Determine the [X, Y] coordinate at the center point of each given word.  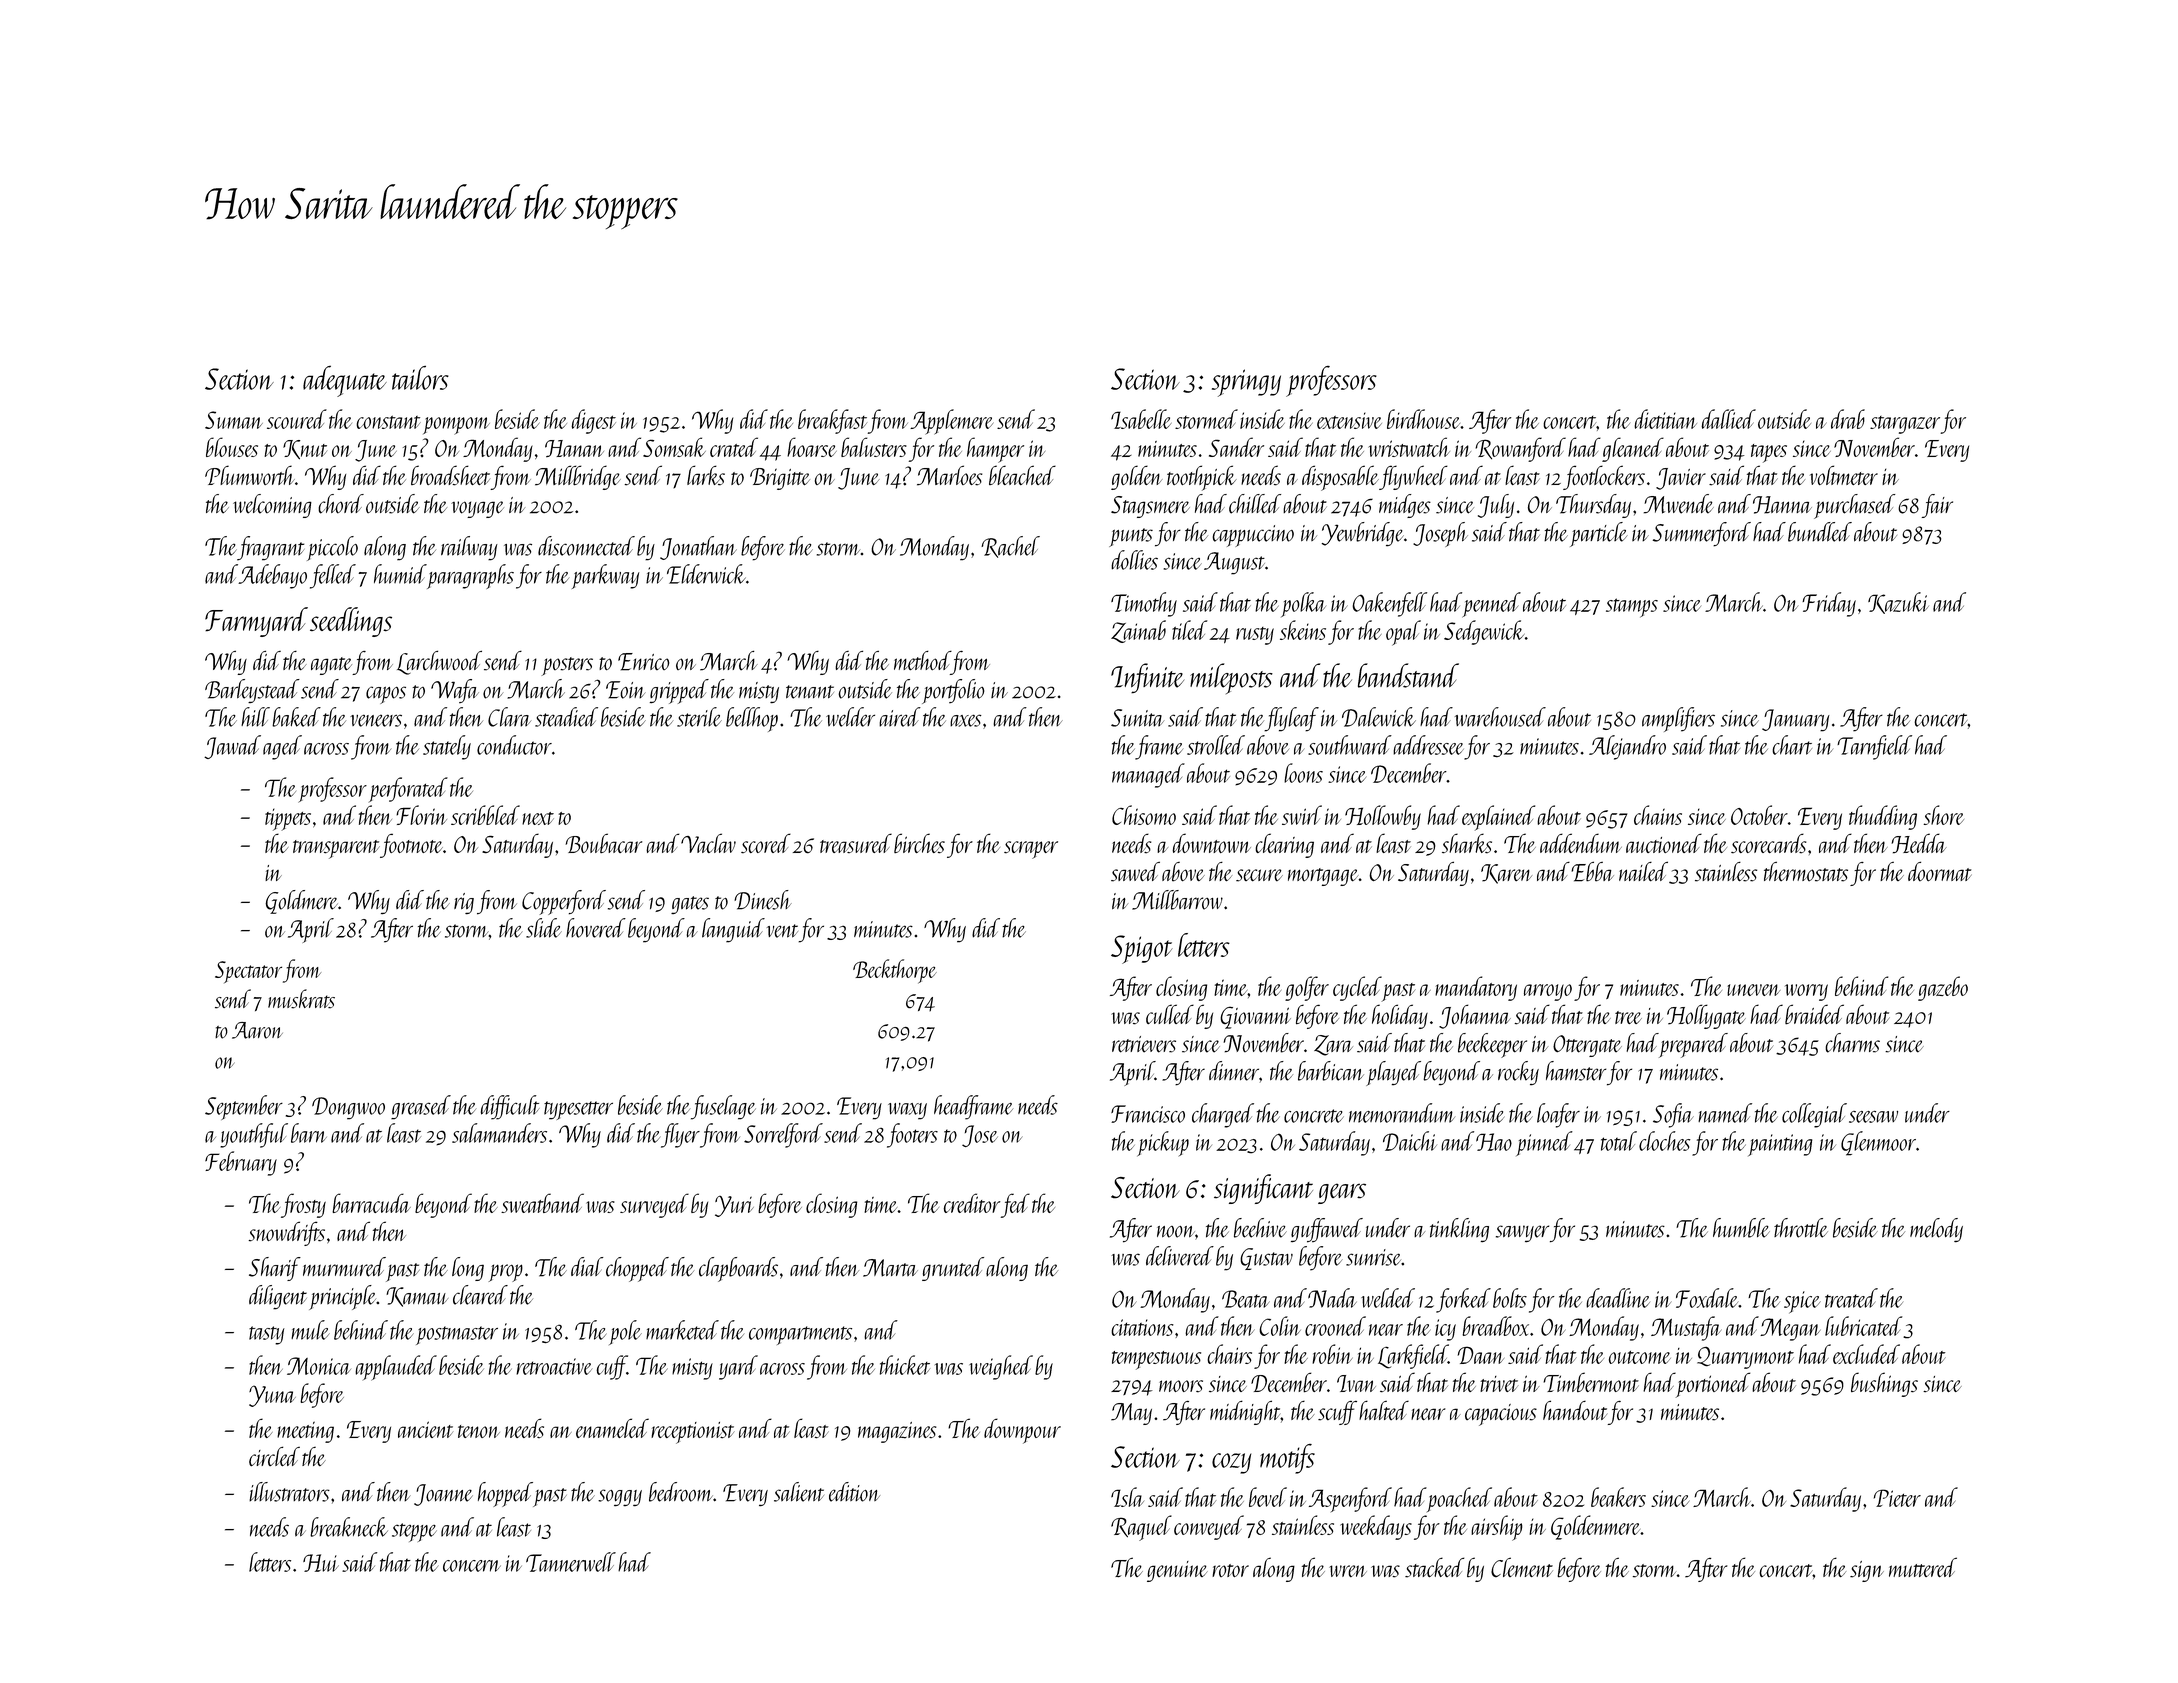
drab [1848, 419]
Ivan [1356, 1383]
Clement [1522, 1567]
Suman [234, 420]
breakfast [832, 421]
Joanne [443, 1495]
